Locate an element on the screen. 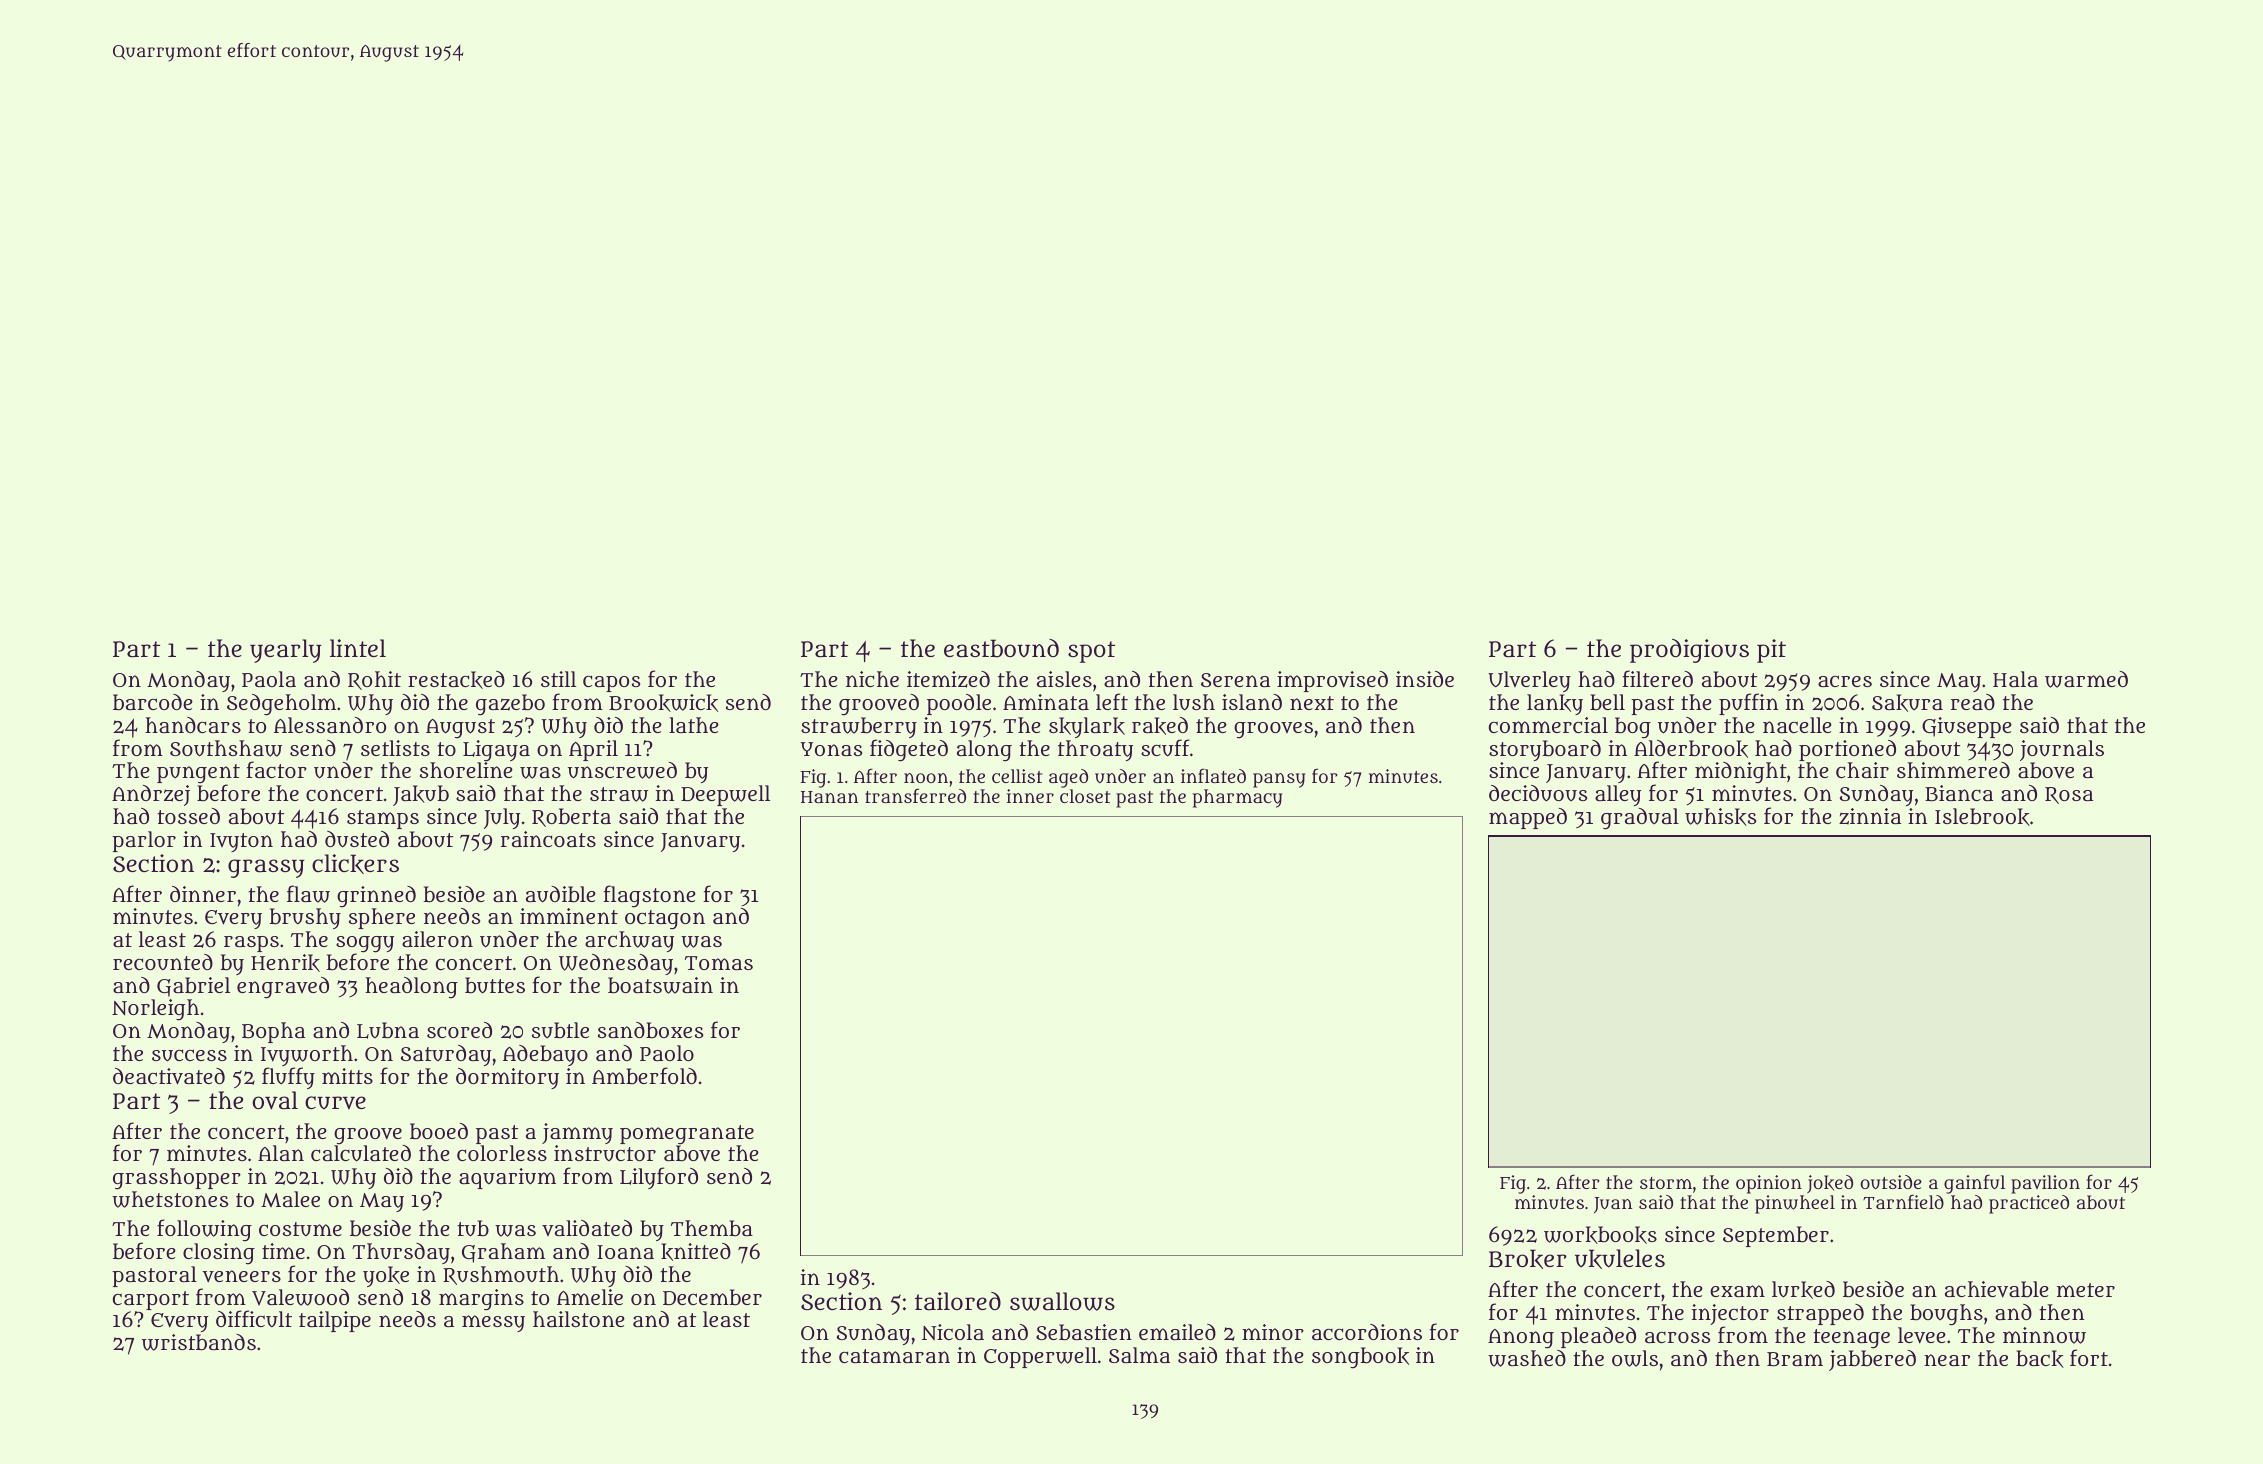 Image resolution: width=2263 pixels, height=1464 pixels. yoke is located at coordinates (386, 1276).
